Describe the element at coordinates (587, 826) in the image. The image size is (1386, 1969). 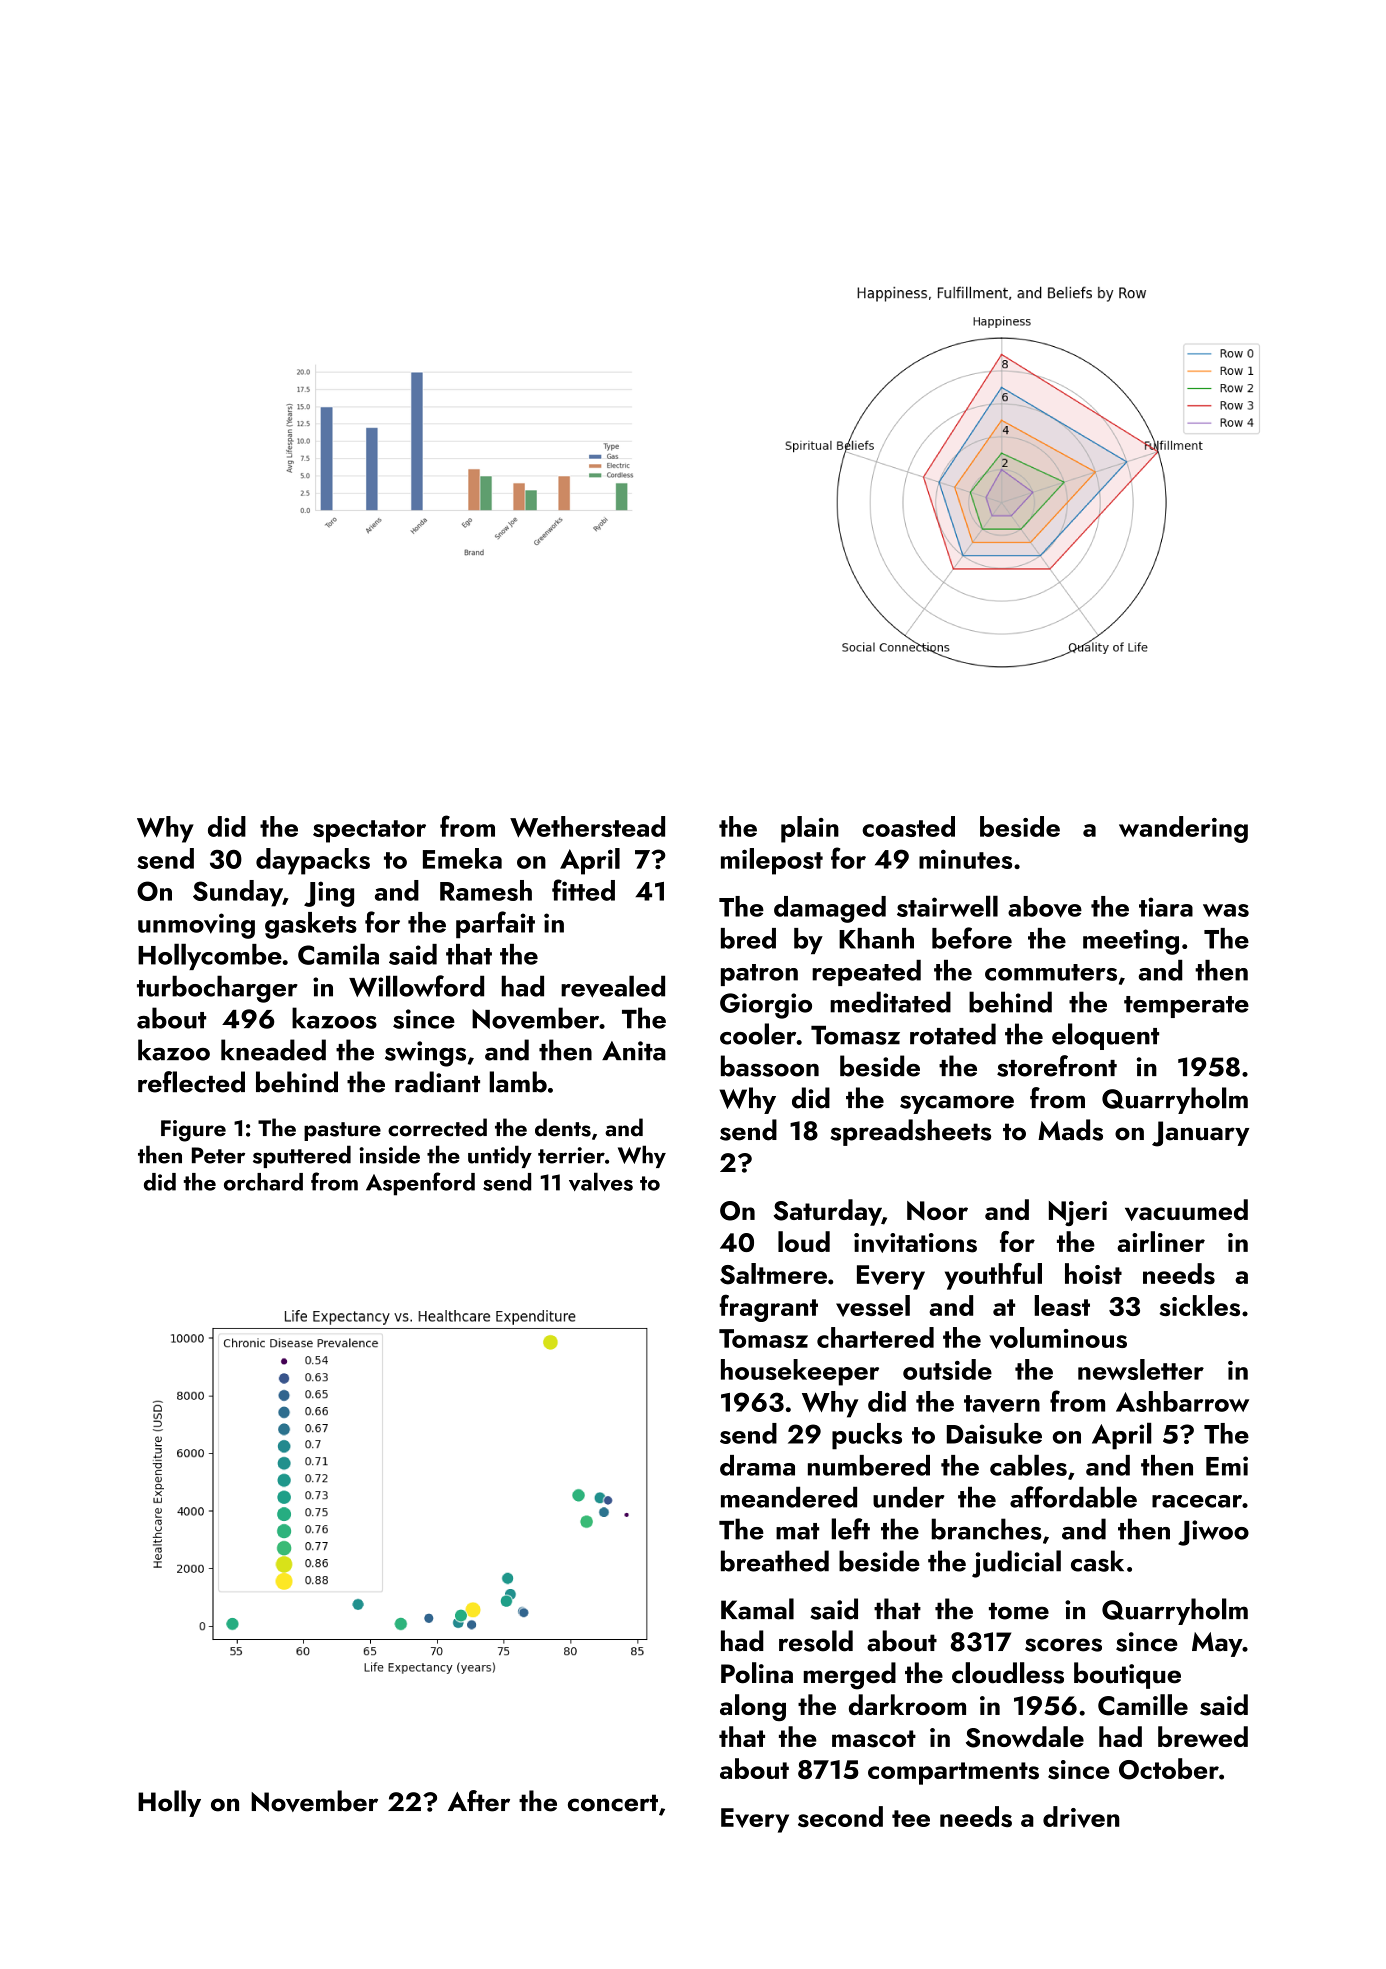
I see `Wetherstead` at that location.
